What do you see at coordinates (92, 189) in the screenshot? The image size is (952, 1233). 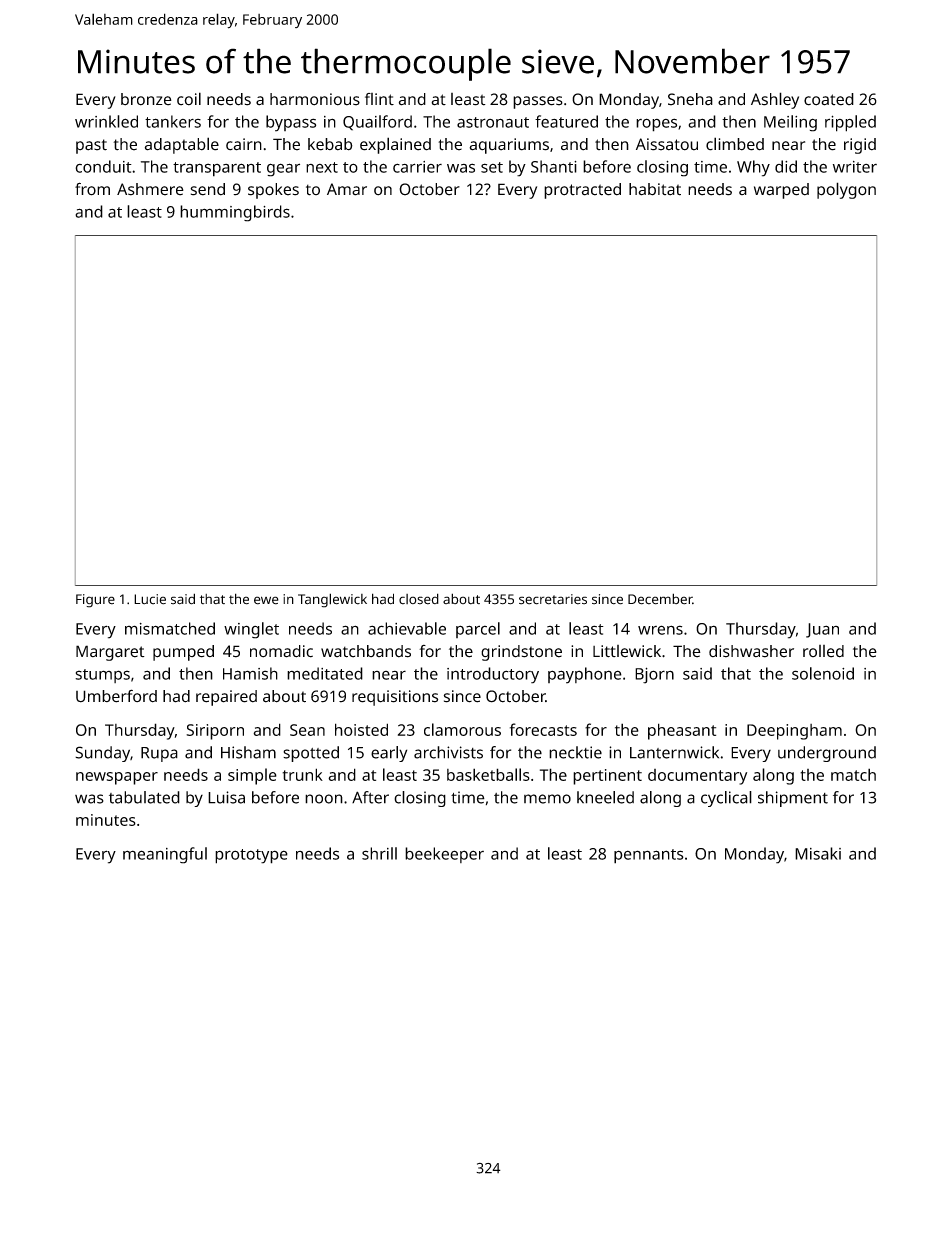 I see `from` at bounding box center [92, 189].
